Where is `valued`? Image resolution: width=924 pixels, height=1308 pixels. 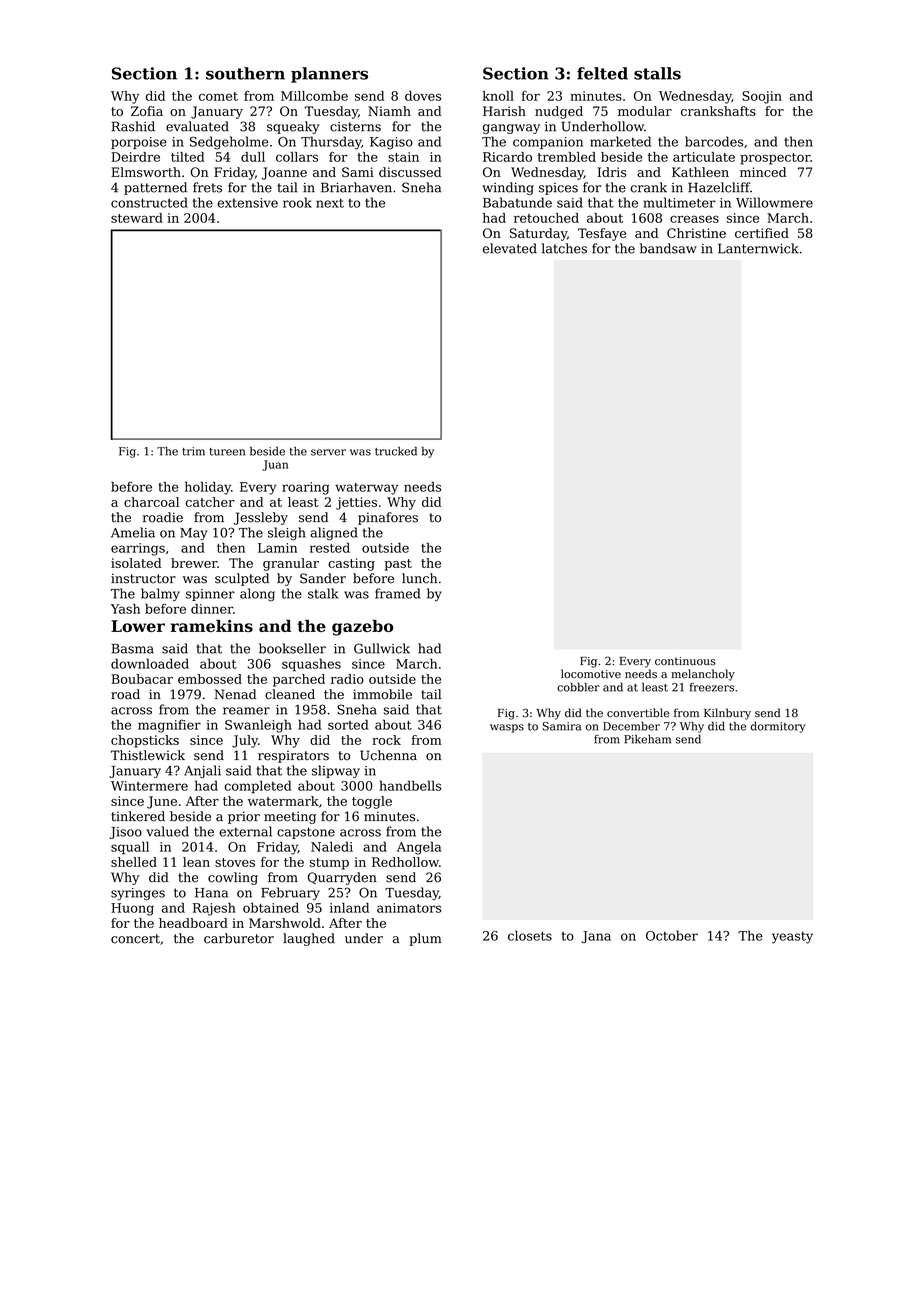 valued is located at coordinates (167, 831).
